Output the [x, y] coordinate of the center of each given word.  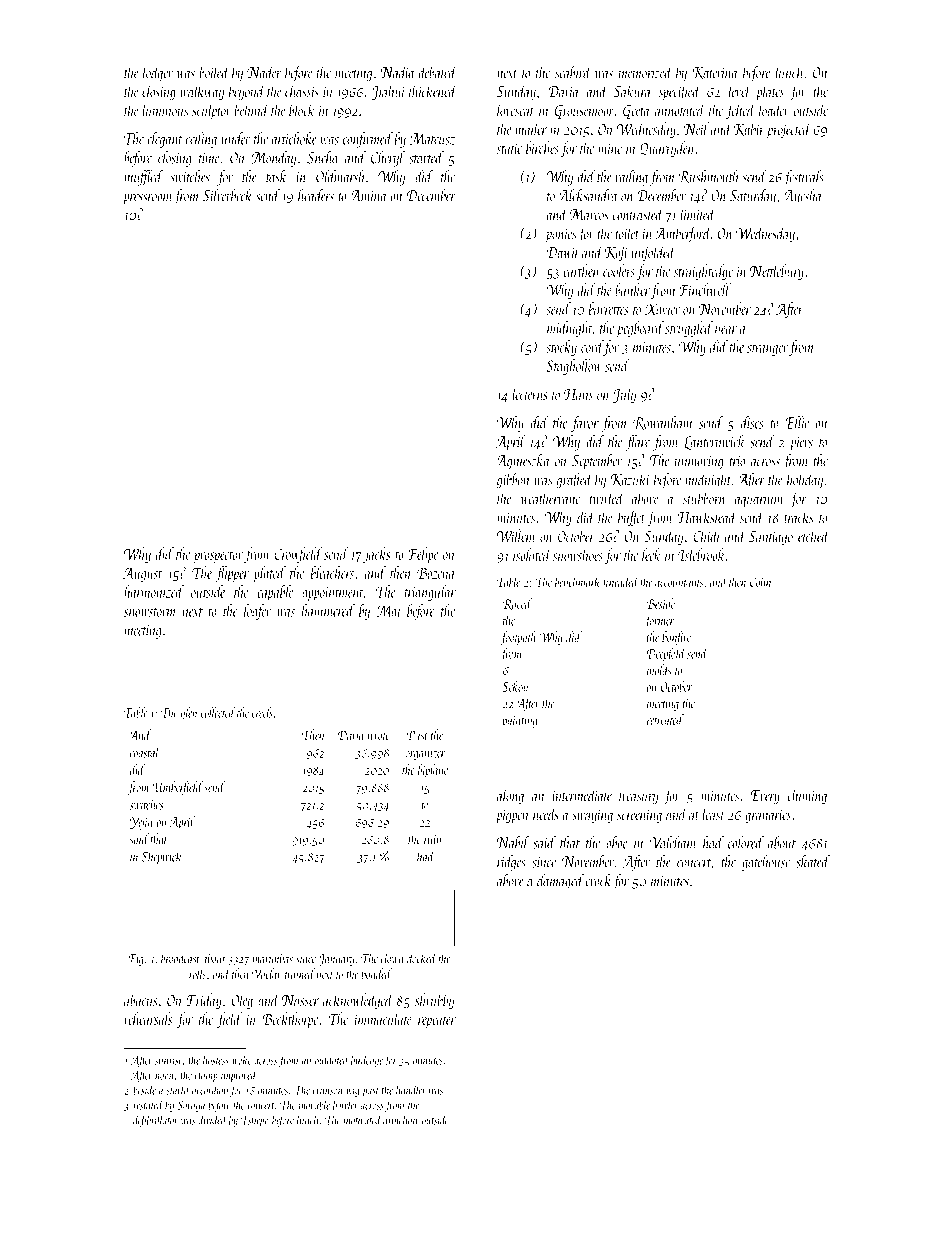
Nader [264, 72]
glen [189, 714]
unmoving [699, 463]
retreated [665, 719]
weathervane [550, 497]
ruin [432, 839]
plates [770, 92]
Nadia [397, 71]
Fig [136, 960]
